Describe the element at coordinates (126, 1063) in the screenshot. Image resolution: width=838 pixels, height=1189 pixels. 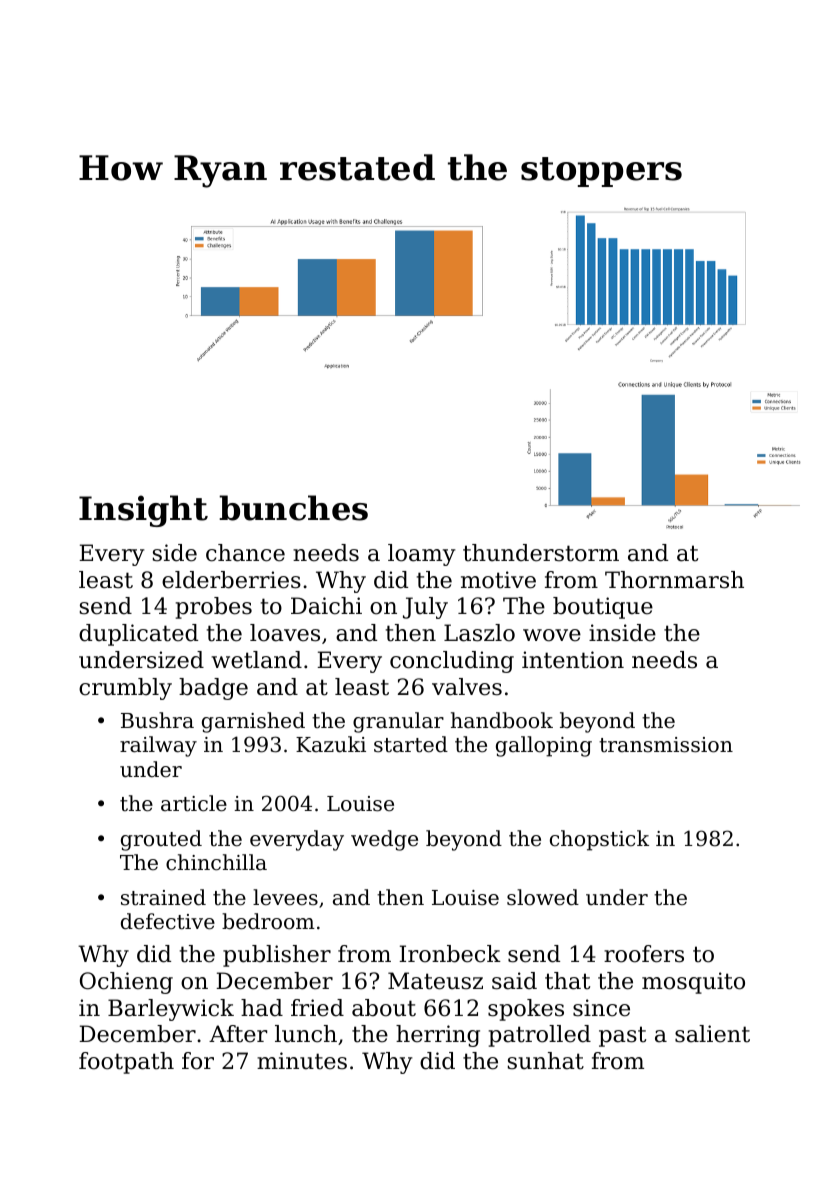
I see `footpath` at that location.
